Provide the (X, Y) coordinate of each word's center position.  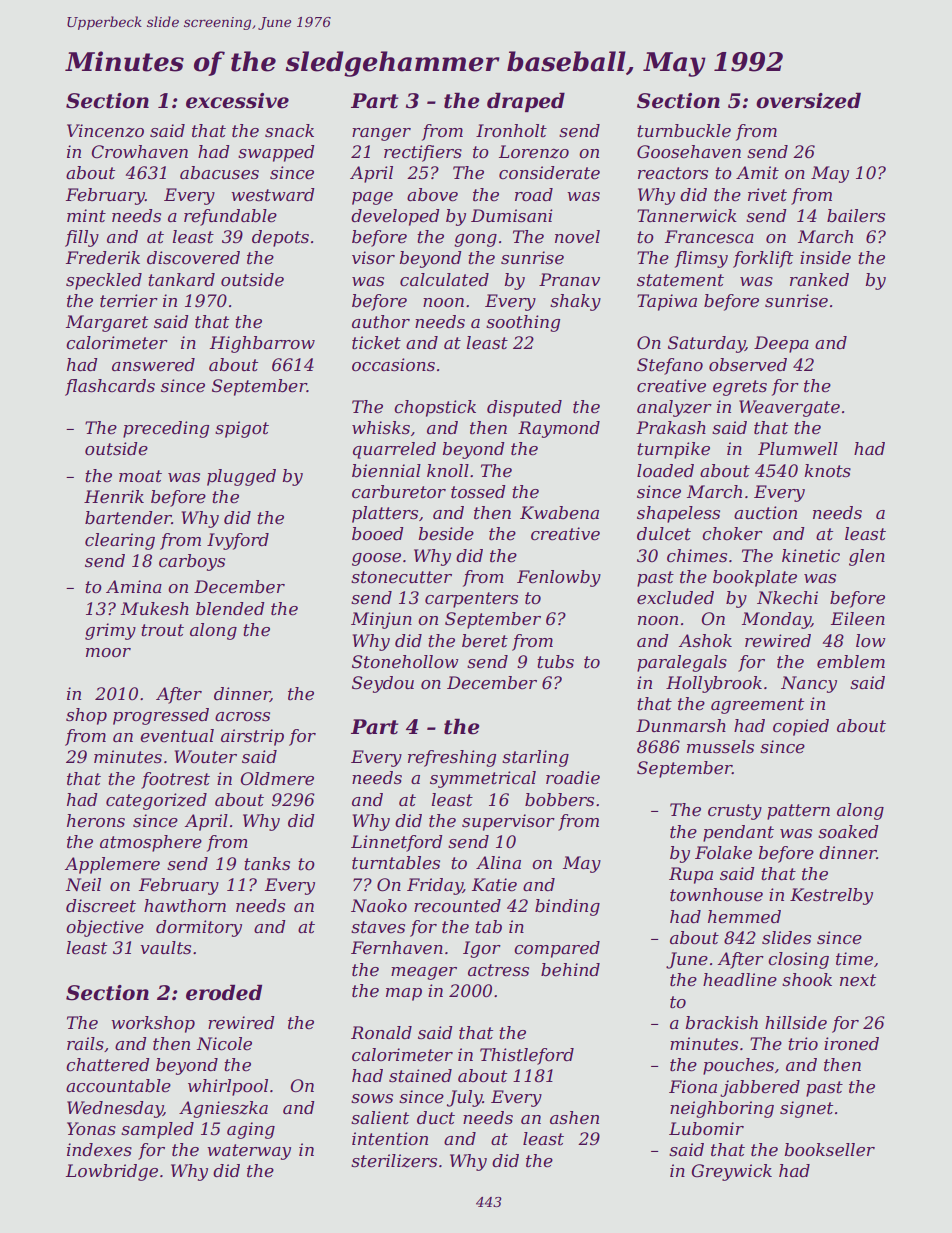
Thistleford (527, 1056)
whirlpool (228, 1087)
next (858, 980)
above (432, 195)
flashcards (110, 387)
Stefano (670, 366)
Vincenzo (105, 131)
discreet (101, 906)
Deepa (781, 344)
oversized (808, 100)
